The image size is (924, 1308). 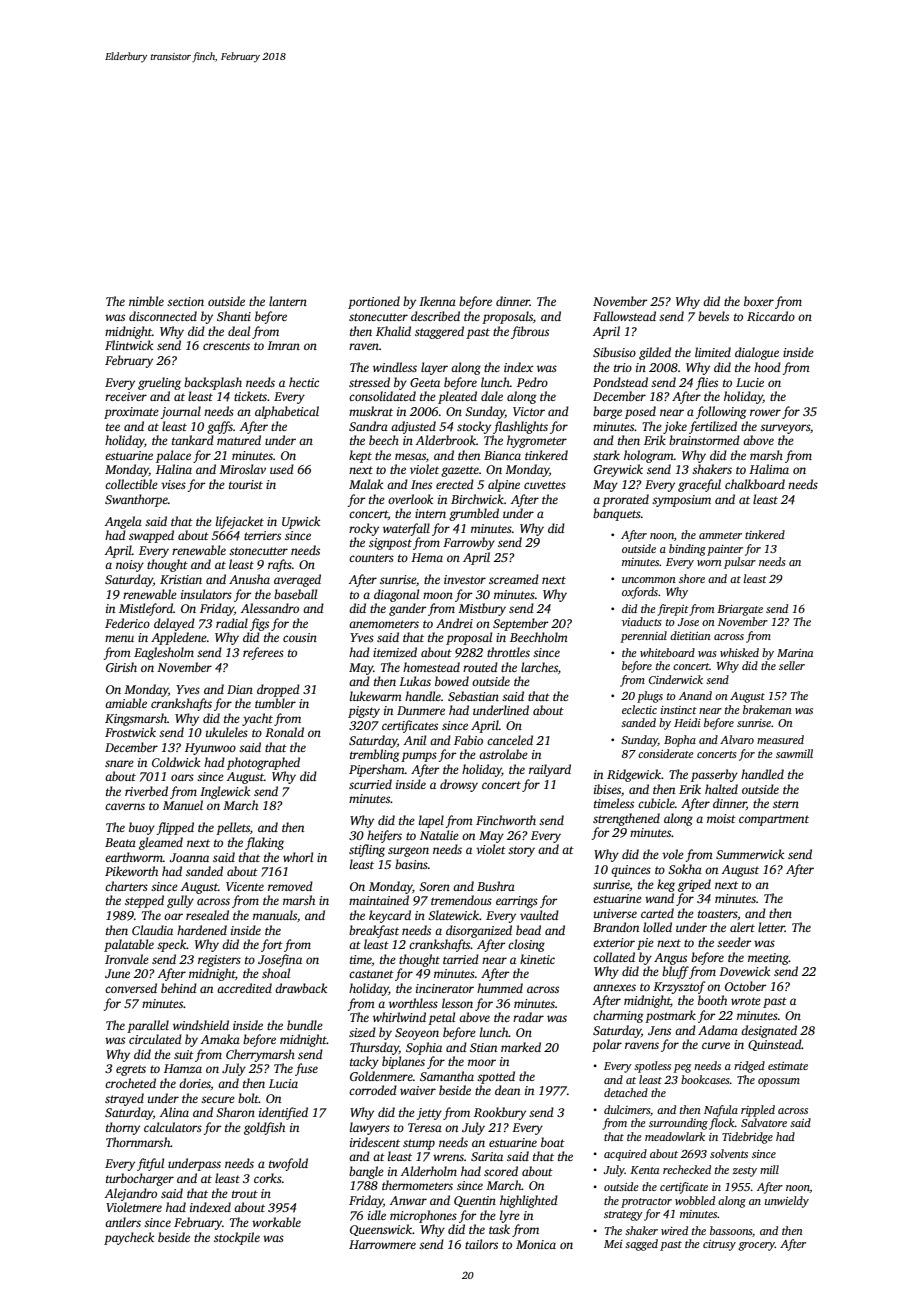 I want to click on diagonal, so click(x=396, y=595).
